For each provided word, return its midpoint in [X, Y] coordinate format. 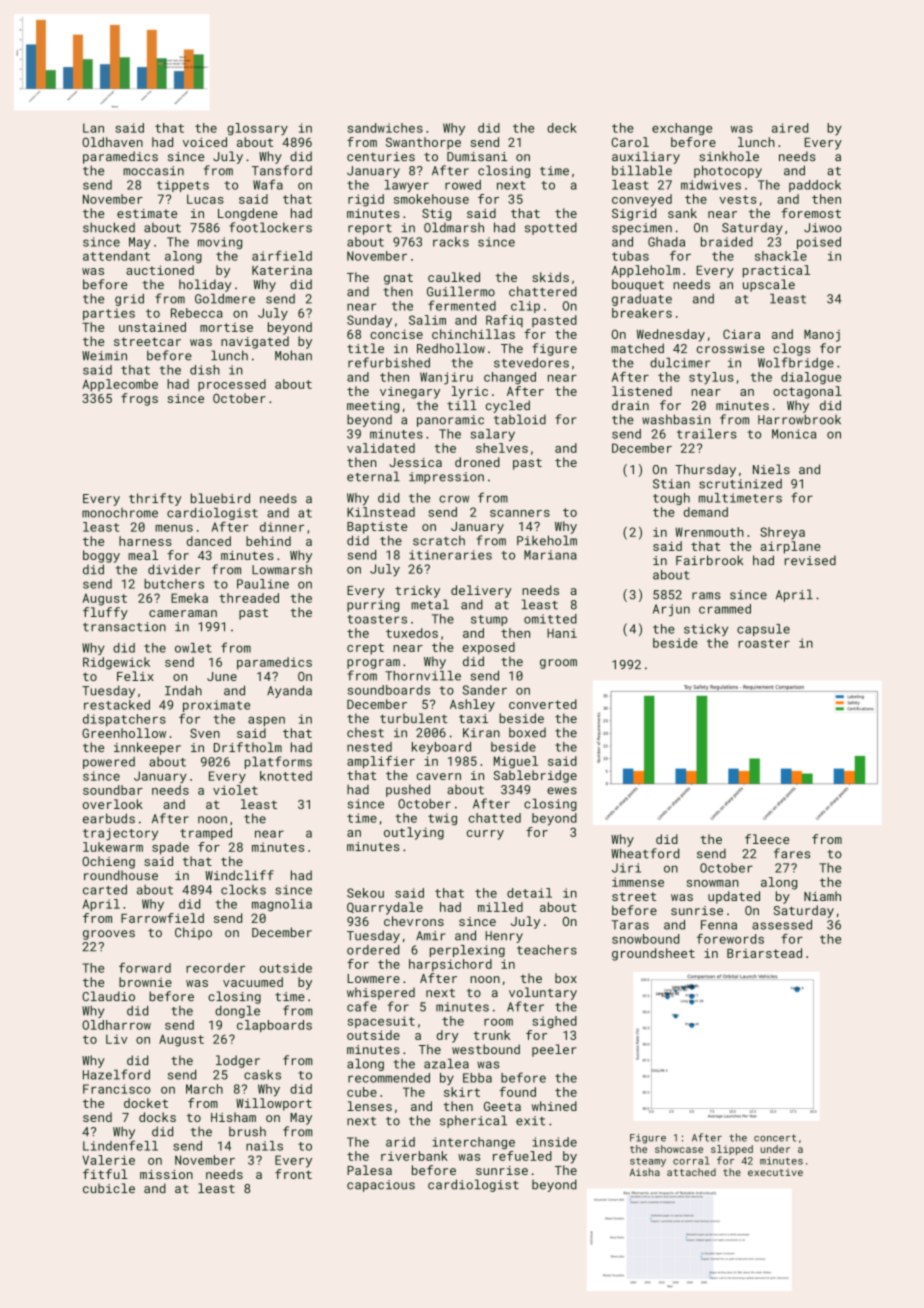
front [293, 1174]
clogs [791, 349]
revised [810, 560]
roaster [764, 643]
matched [637, 348]
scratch [439, 540]
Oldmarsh [454, 227]
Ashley [472, 705]
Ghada [666, 242]
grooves [109, 935]
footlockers [270, 227]
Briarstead [764, 953]
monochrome [120, 513]
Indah [183, 690]
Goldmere [225, 299]
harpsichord [450, 965]
